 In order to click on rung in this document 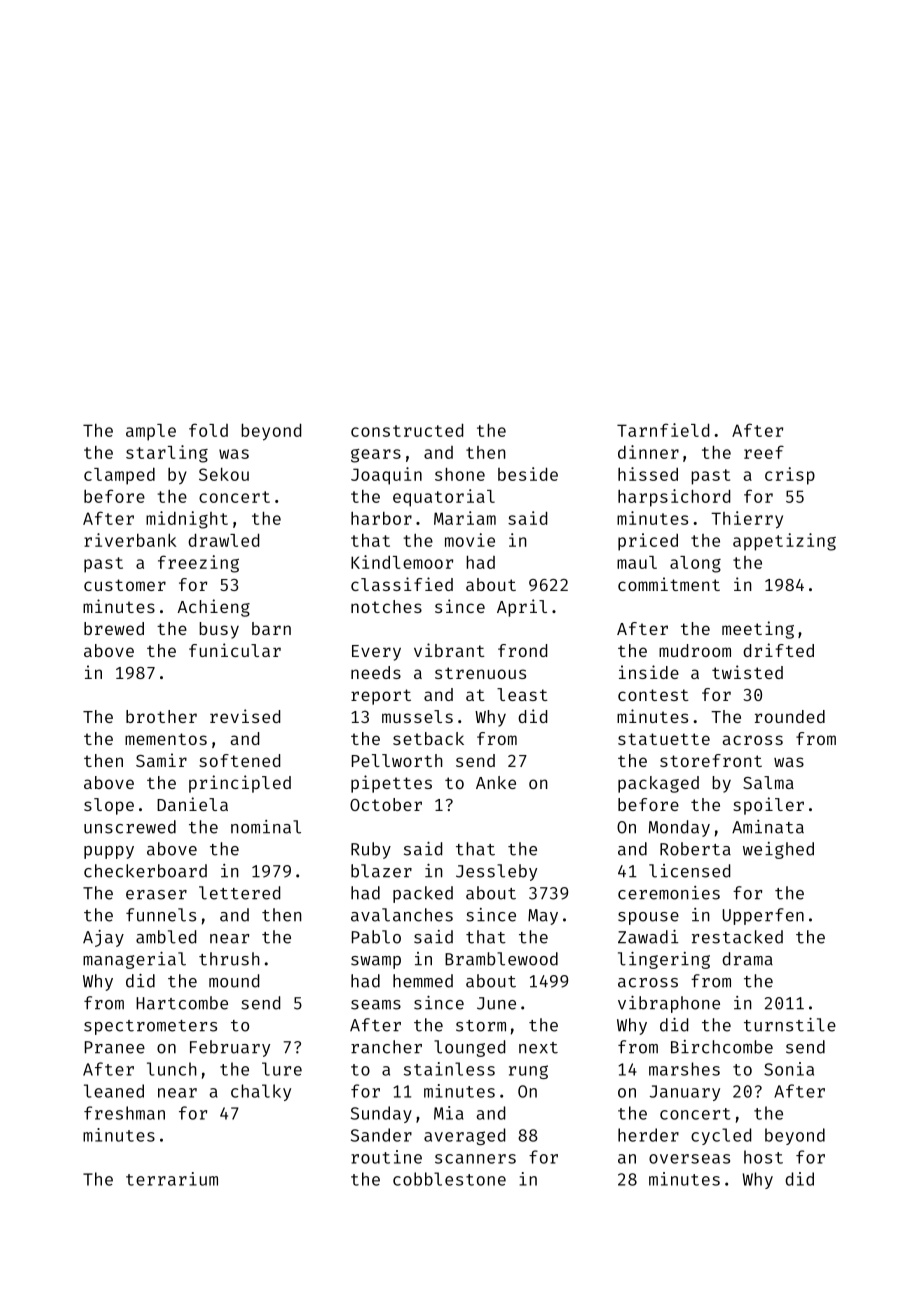, I will do `click(528, 1072)`.
